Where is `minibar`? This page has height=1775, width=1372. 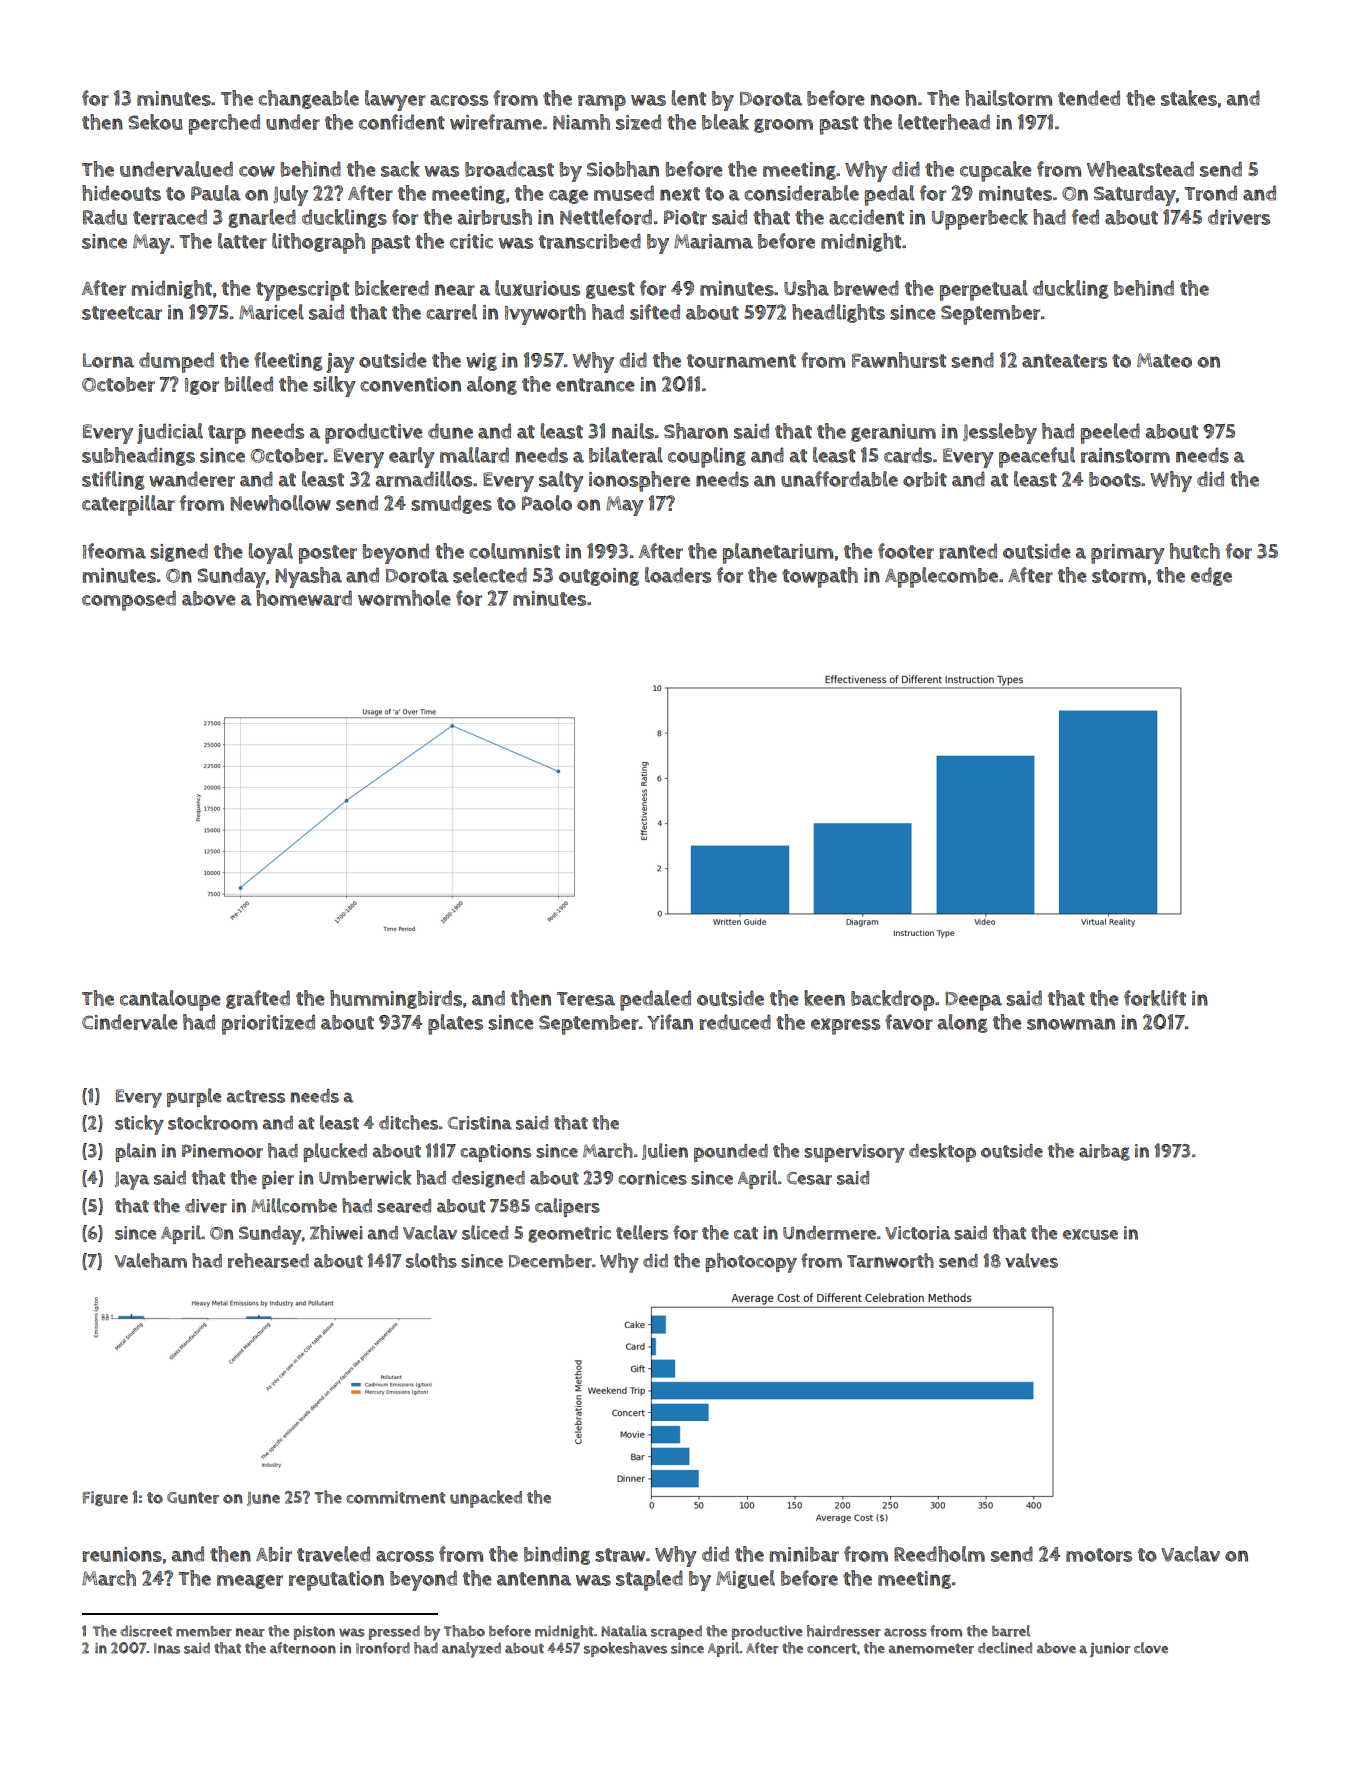 minibar is located at coordinates (804, 1554).
